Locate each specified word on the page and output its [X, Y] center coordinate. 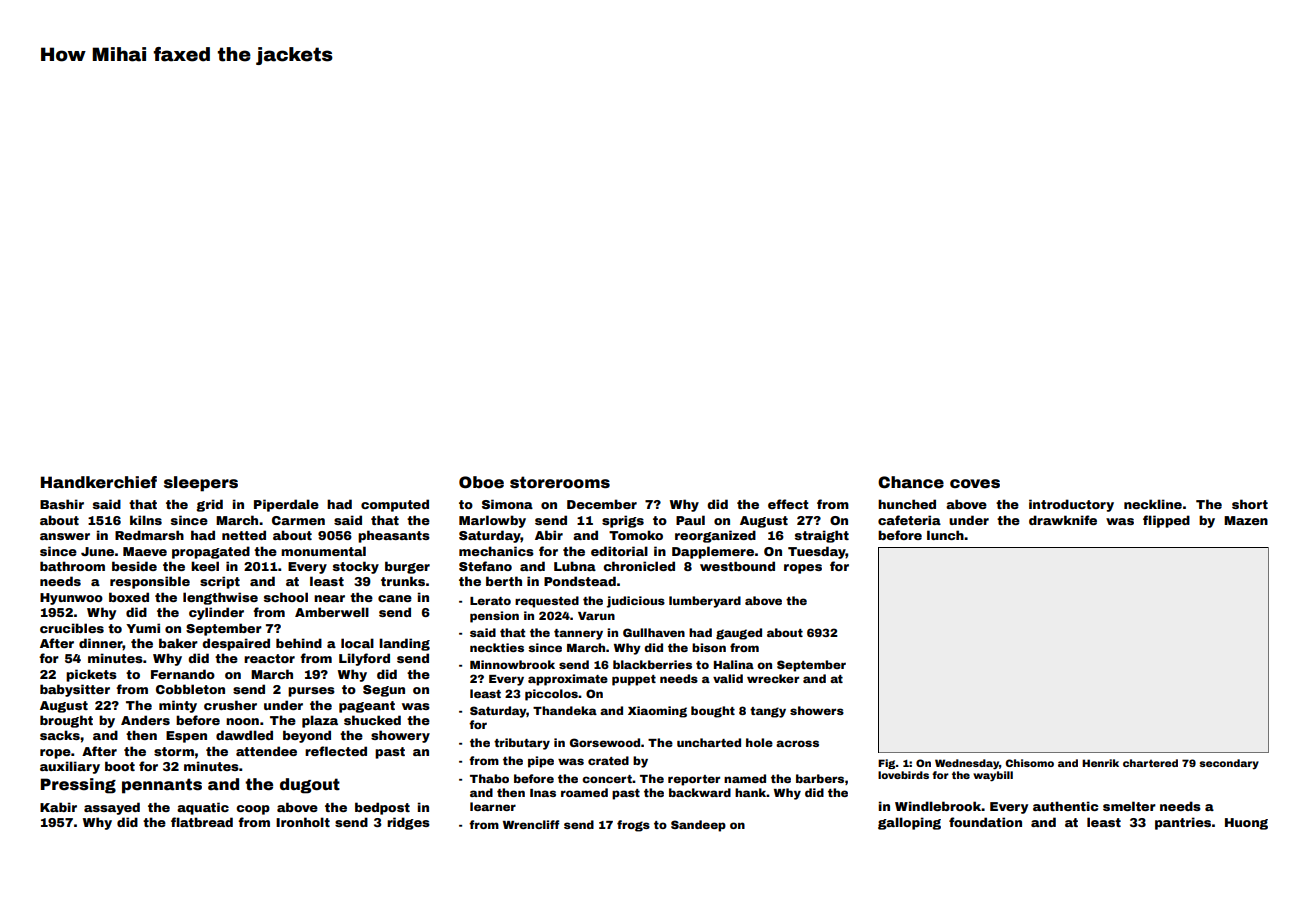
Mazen [1246, 520]
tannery [578, 634]
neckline [1153, 504]
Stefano [485, 566]
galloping [909, 823]
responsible [150, 582]
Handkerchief [99, 482]
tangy [768, 712]
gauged [739, 634]
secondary [1229, 764]
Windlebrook [938, 806]
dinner [101, 644]
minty [178, 706]
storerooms [560, 482]
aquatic [203, 808]
